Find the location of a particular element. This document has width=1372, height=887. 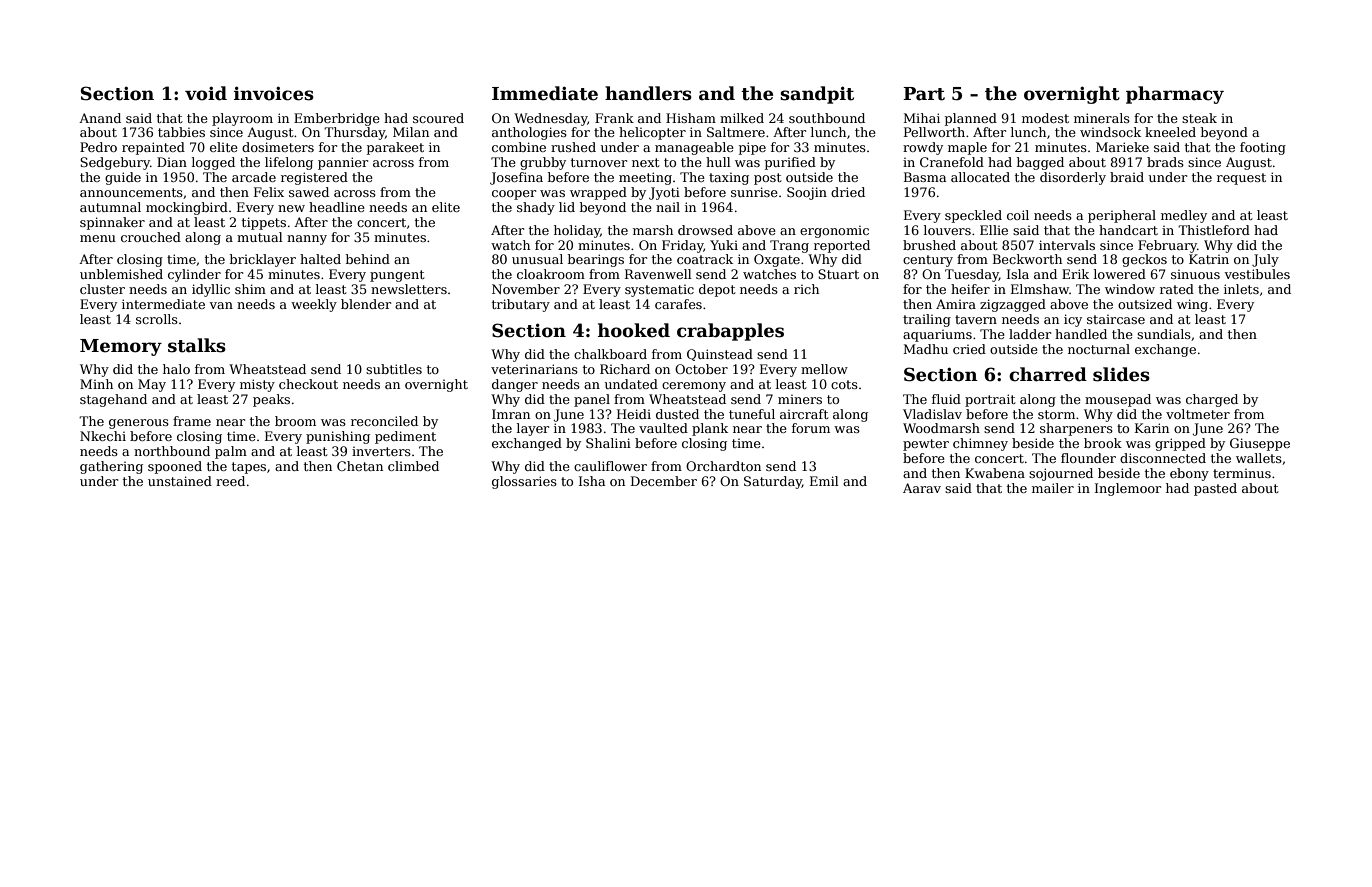

gathering is located at coordinates (111, 467).
